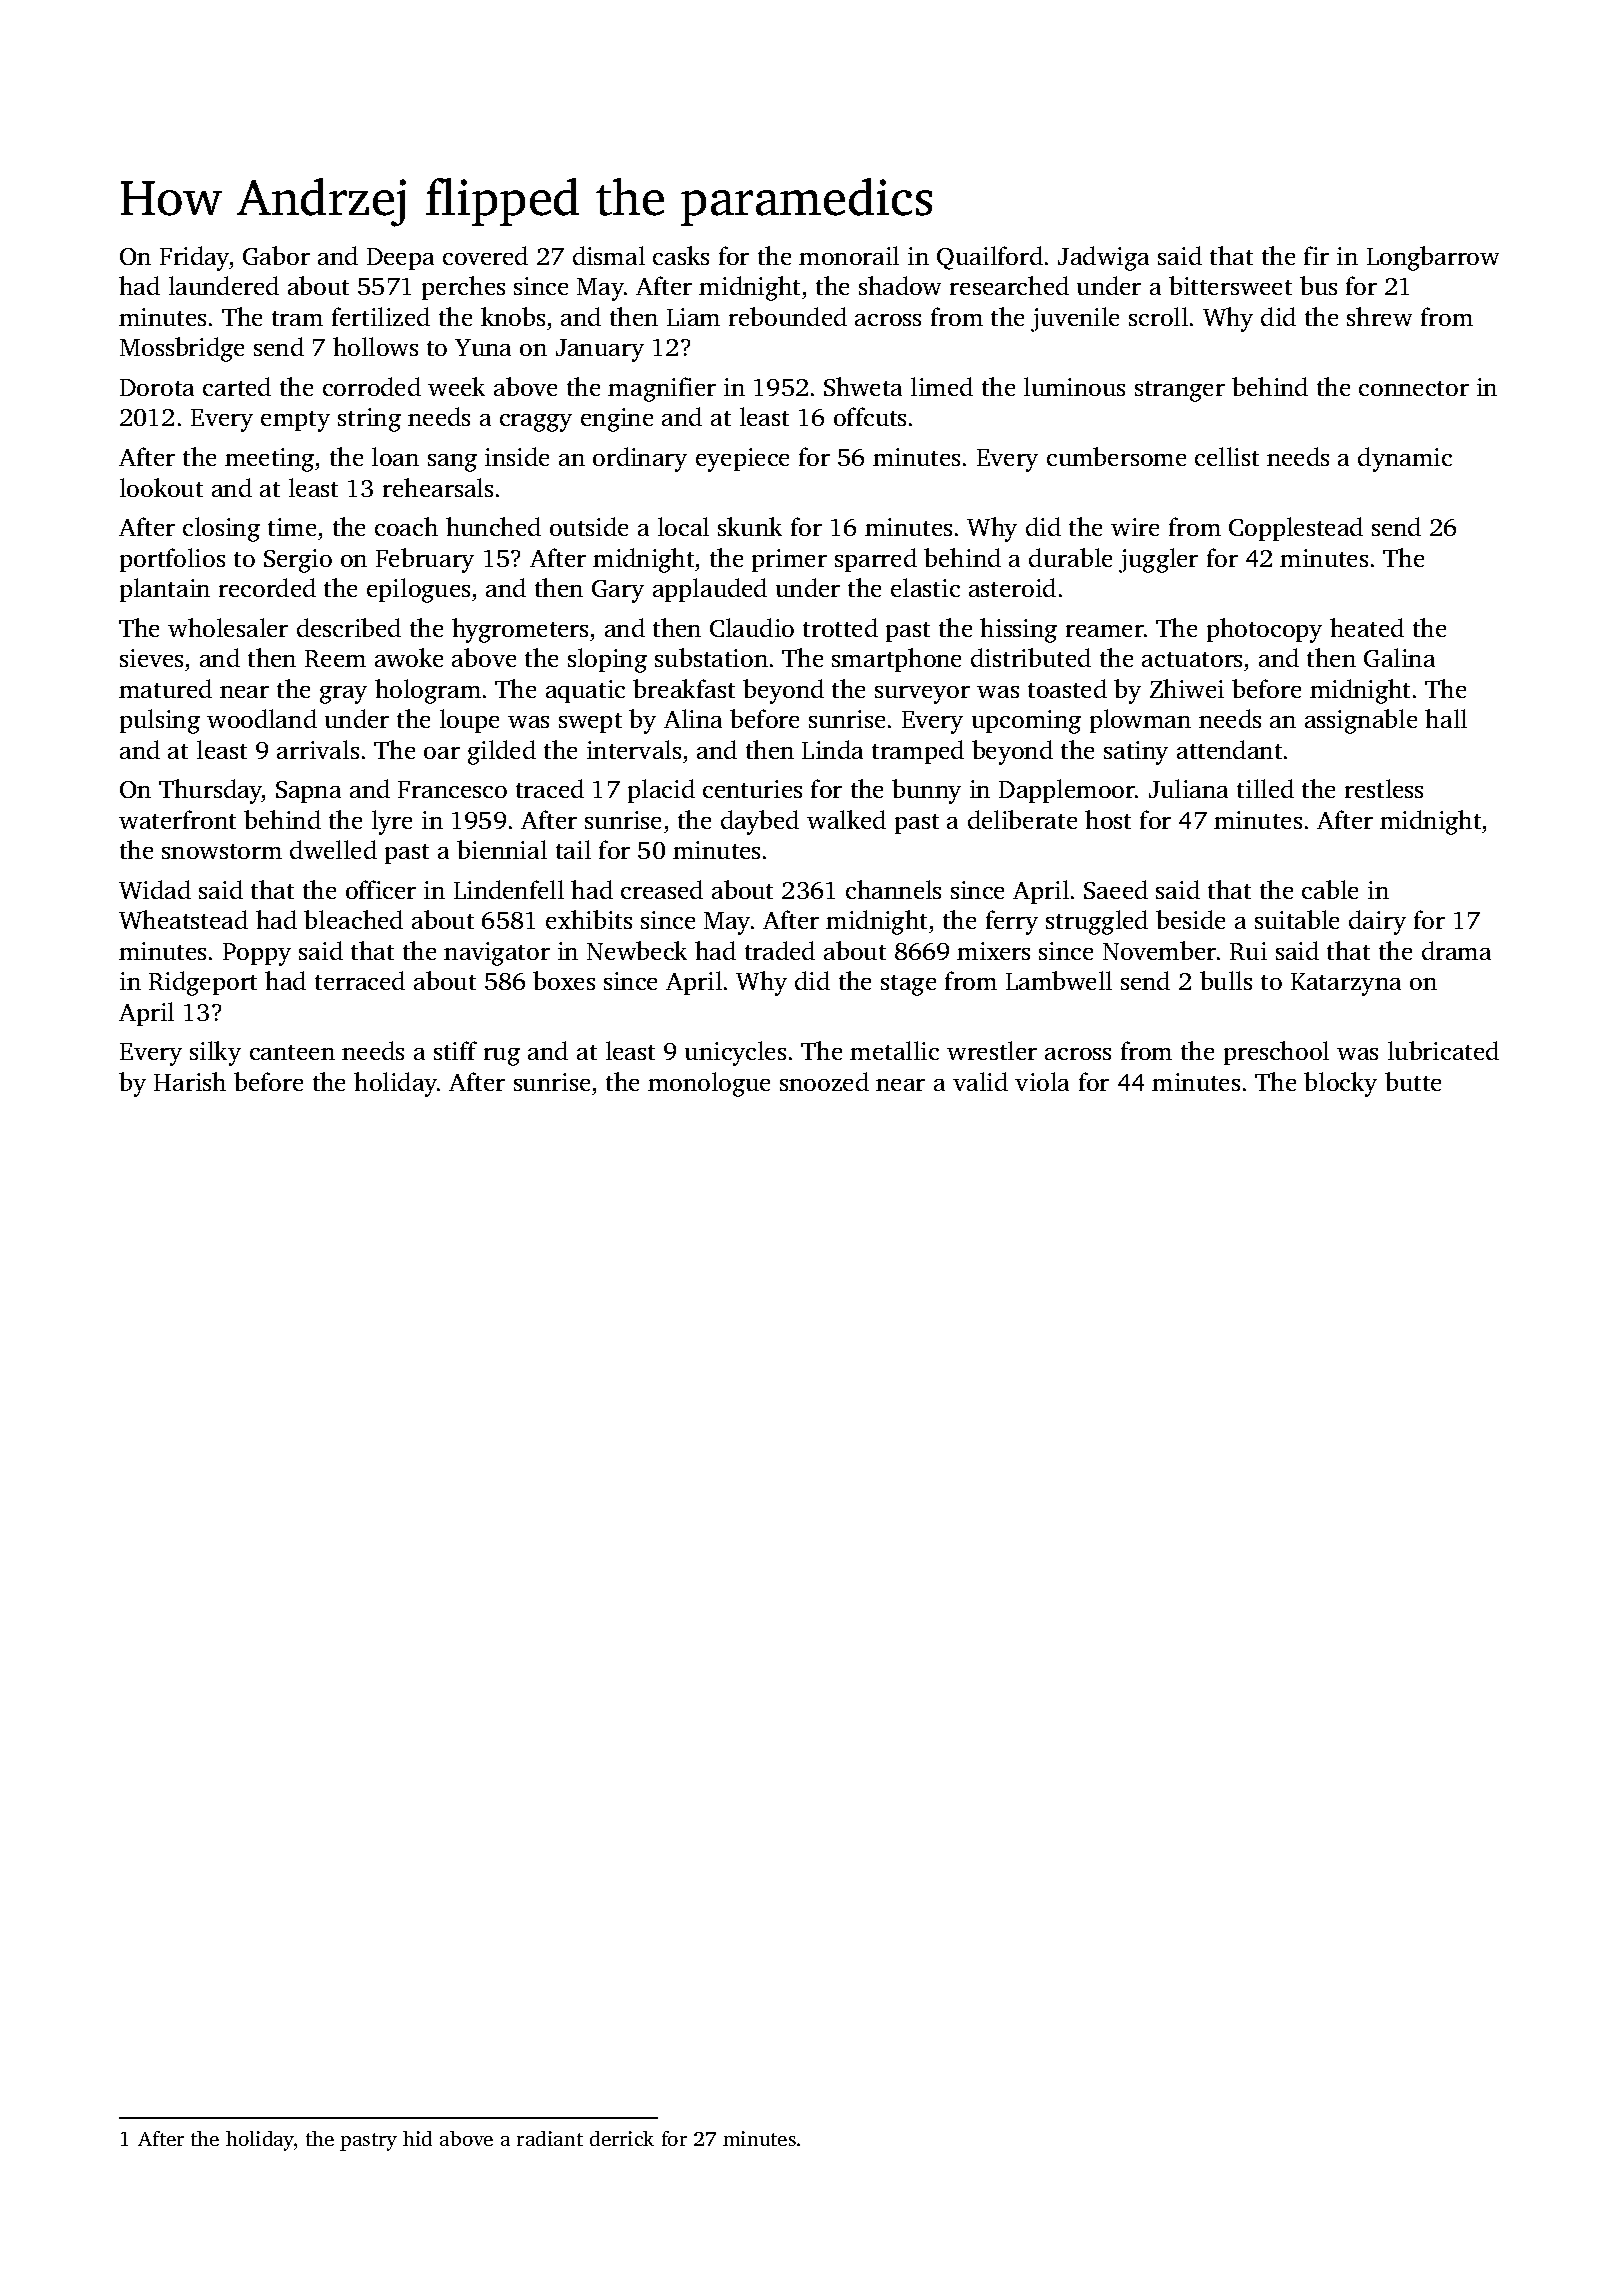 This document has height=2292, width=1620. I want to click on monologue, so click(709, 1084).
